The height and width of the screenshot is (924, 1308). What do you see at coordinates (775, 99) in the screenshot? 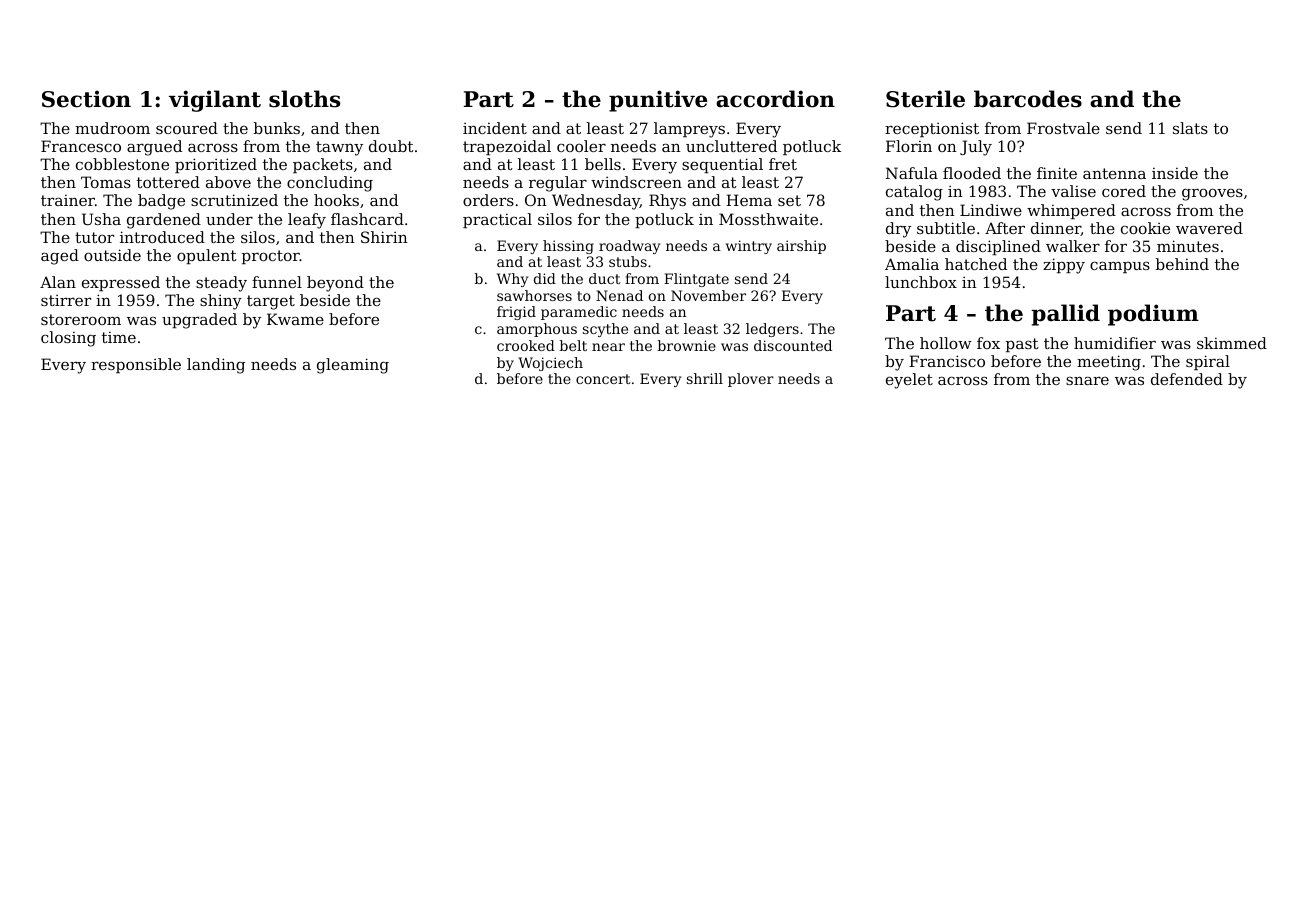
I see `accordion` at bounding box center [775, 99].
